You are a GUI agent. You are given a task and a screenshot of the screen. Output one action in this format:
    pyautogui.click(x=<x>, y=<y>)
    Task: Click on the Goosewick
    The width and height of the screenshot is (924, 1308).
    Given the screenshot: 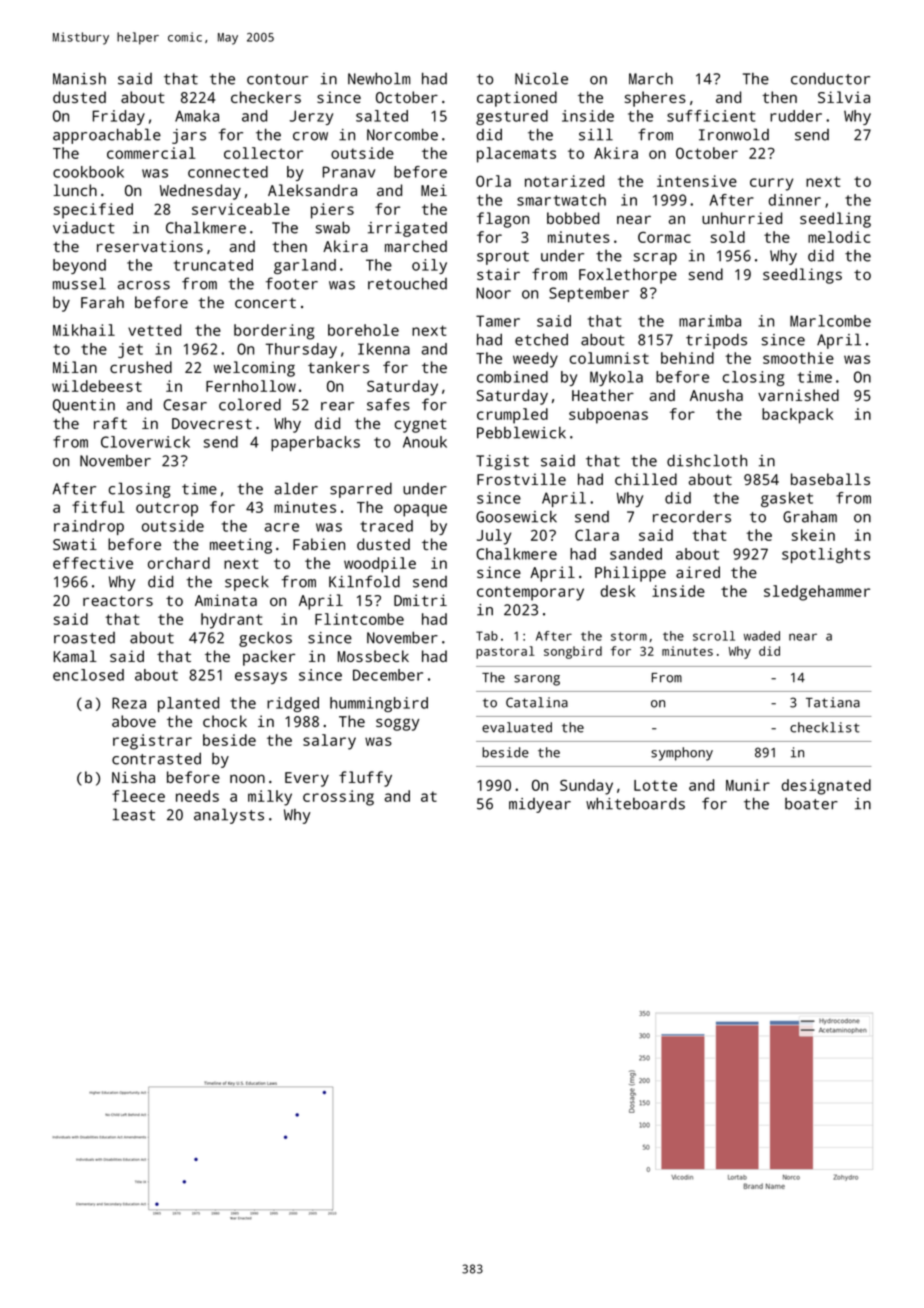 What is the action you would take?
    pyautogui.click(x=516, y=517)
